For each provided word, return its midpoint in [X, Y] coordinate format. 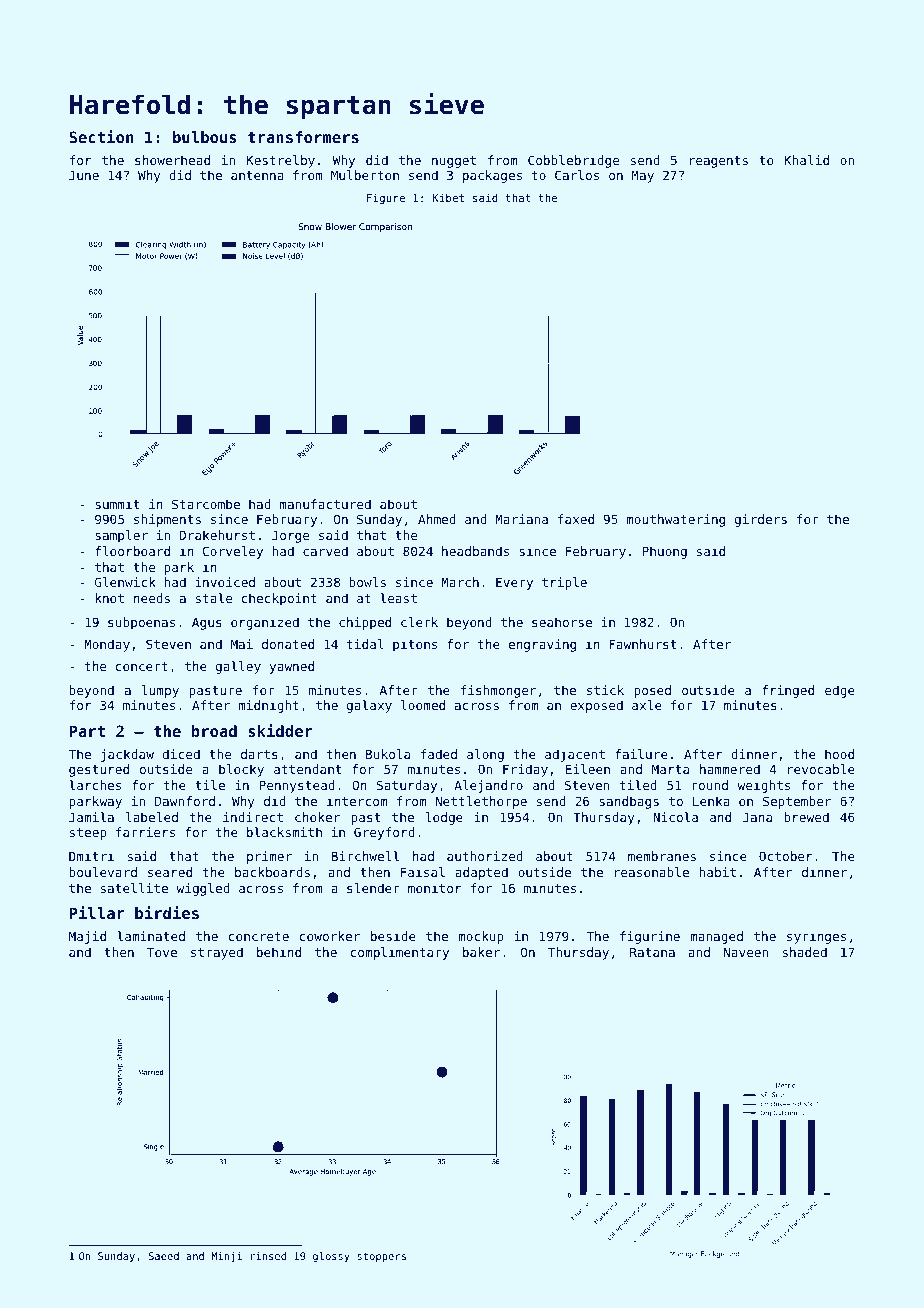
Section [101, 136]
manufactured [325, 504]
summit [117, 504]
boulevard [103, 872]
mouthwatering [675, 520]
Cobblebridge [573, 161]
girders [761, 520]
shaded [805, 952]
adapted [481, 873]
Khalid [806, 160]
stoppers [381, 1257]
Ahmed [437, 519]
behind [279, 952]
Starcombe [206, 504]
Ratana [652, 952]
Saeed [164, 1256]
